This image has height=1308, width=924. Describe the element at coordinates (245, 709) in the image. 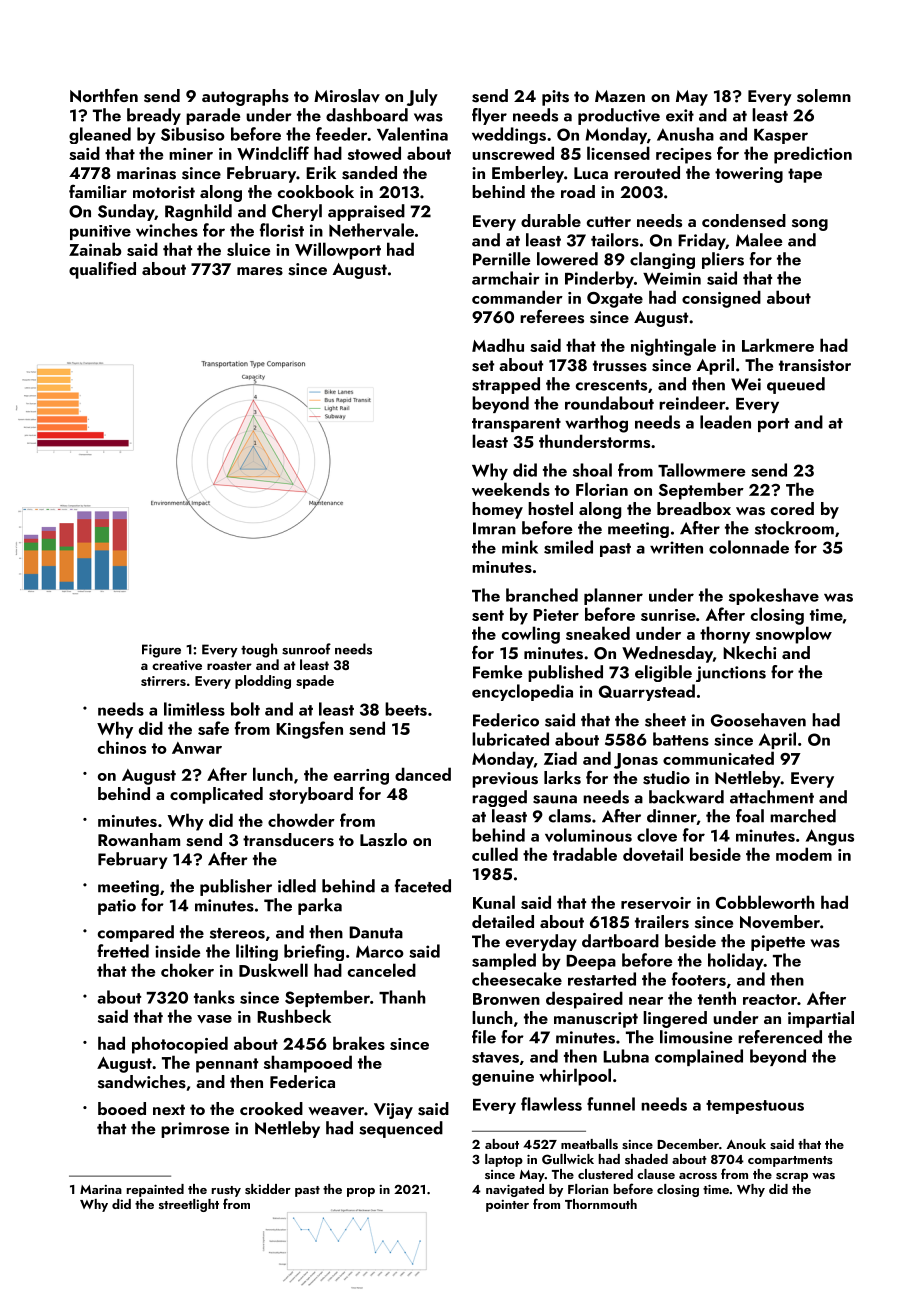

I see `bolt` at that location.
